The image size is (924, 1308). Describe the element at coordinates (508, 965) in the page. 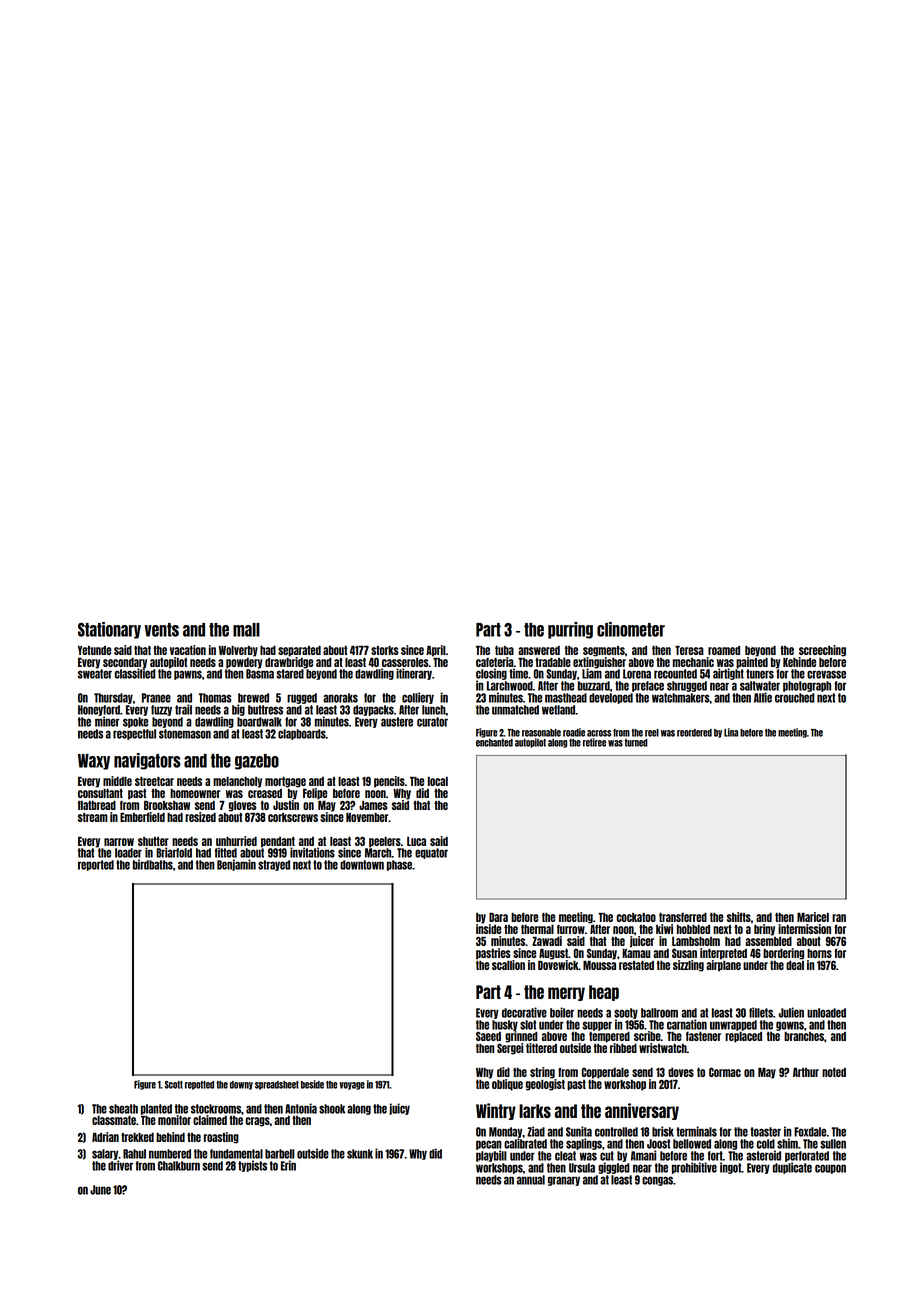

I see `scallion` at that location.
